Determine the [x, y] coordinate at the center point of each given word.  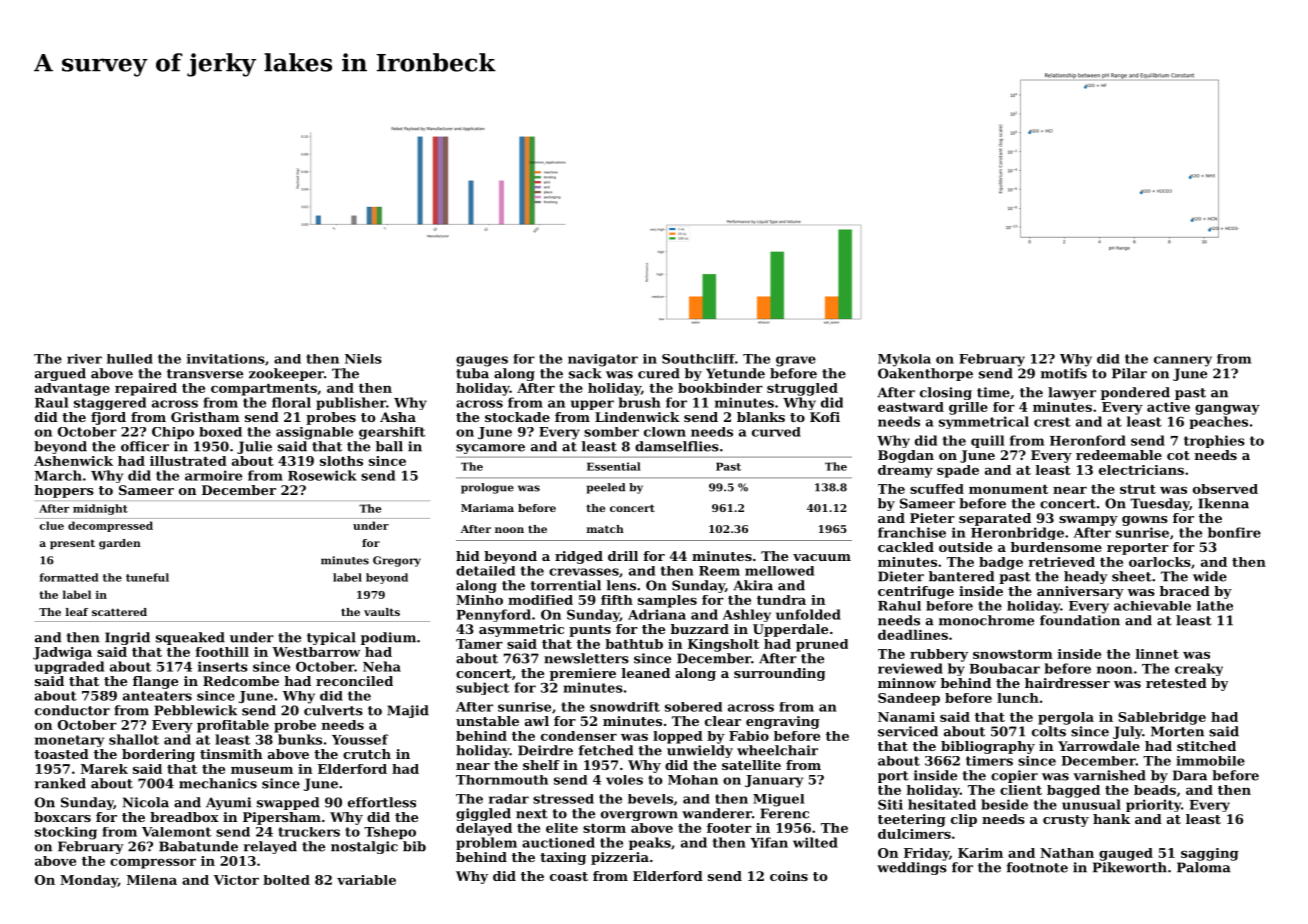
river [84, 359]
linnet [1157, 654]
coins [789, 876]
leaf [77, 612]
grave [796, 361]
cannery [1183, 361]
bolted [286, 880]
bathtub [634, 644]
